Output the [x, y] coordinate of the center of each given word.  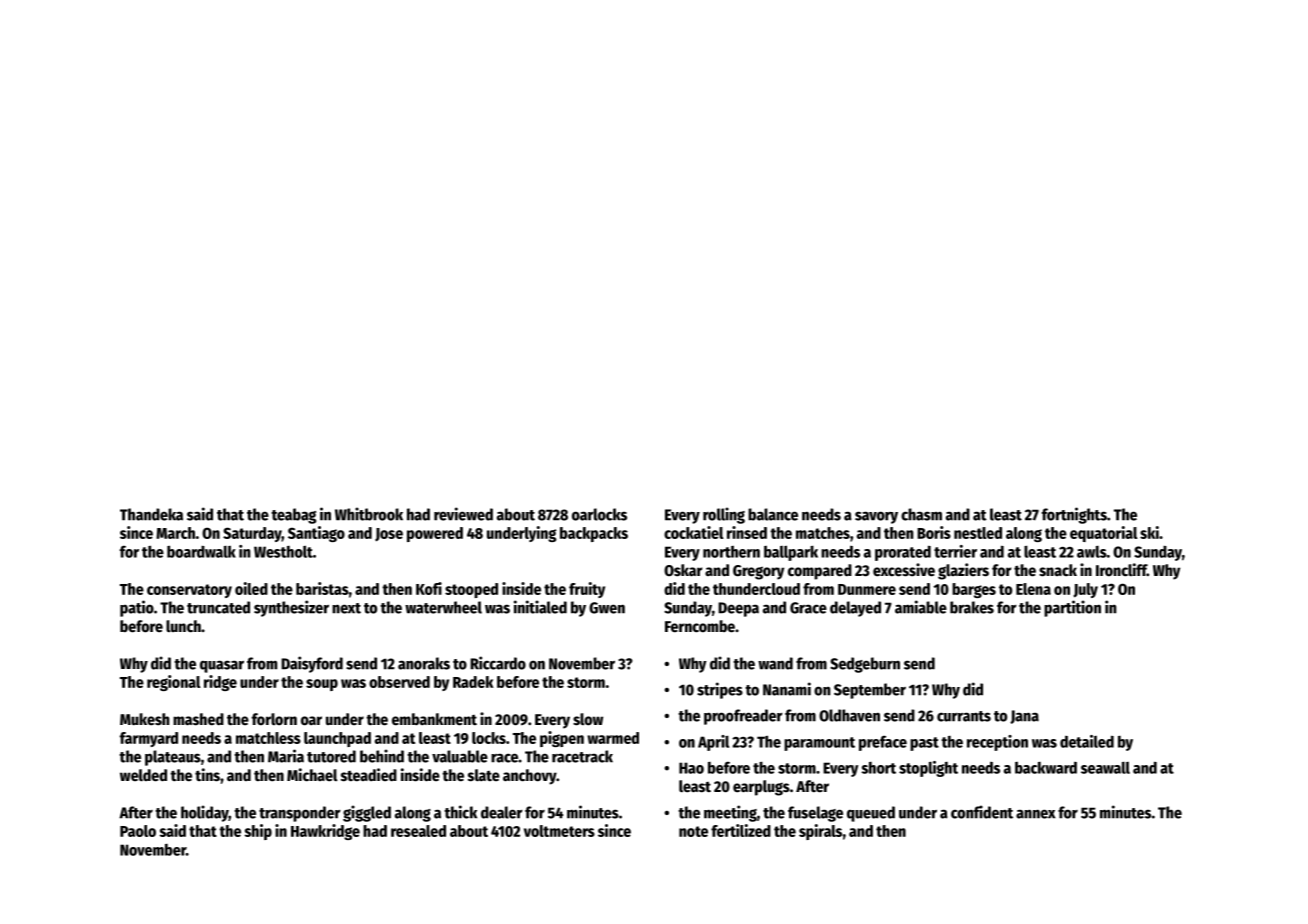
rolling [724, 515]
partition [1072, 608]
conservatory [189, 591]
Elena [1033, 589]
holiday [205, 813]
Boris [934, 532]
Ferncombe [700, 626]
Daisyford [312, 664]
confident [982, 812]
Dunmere [867, 589]
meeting [730, 813]
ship [258, 832]
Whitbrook [369, 514]
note [693, 831]
